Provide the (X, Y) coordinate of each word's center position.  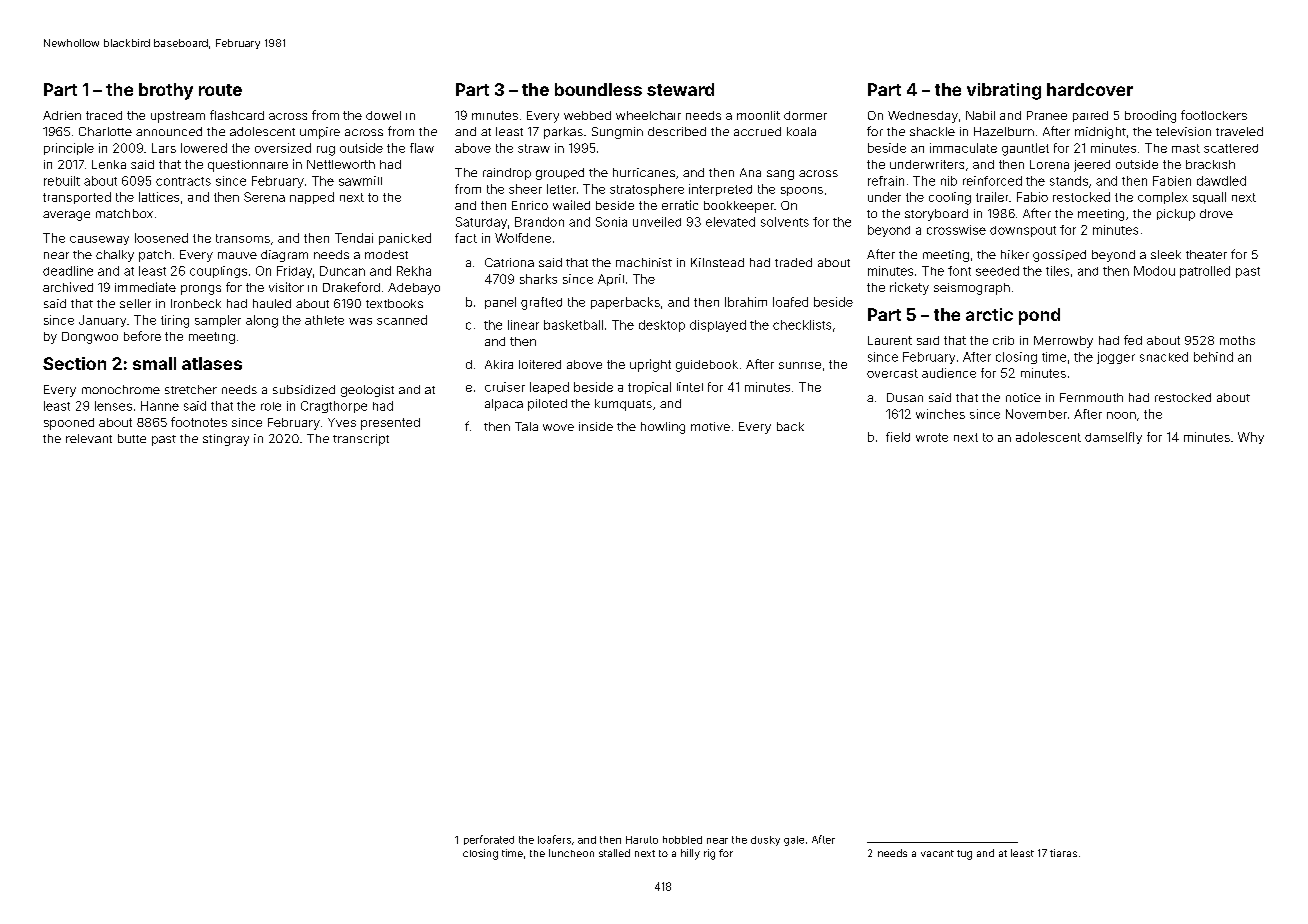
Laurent (890, 340)
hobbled (682, 840)
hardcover (1090, 89)
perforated (489, 840)
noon (1121, 415)
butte (132, 438)
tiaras (1063, 853)
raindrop (507, 174)
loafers (554, 839)
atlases (212, 363)
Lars (164, 148)
